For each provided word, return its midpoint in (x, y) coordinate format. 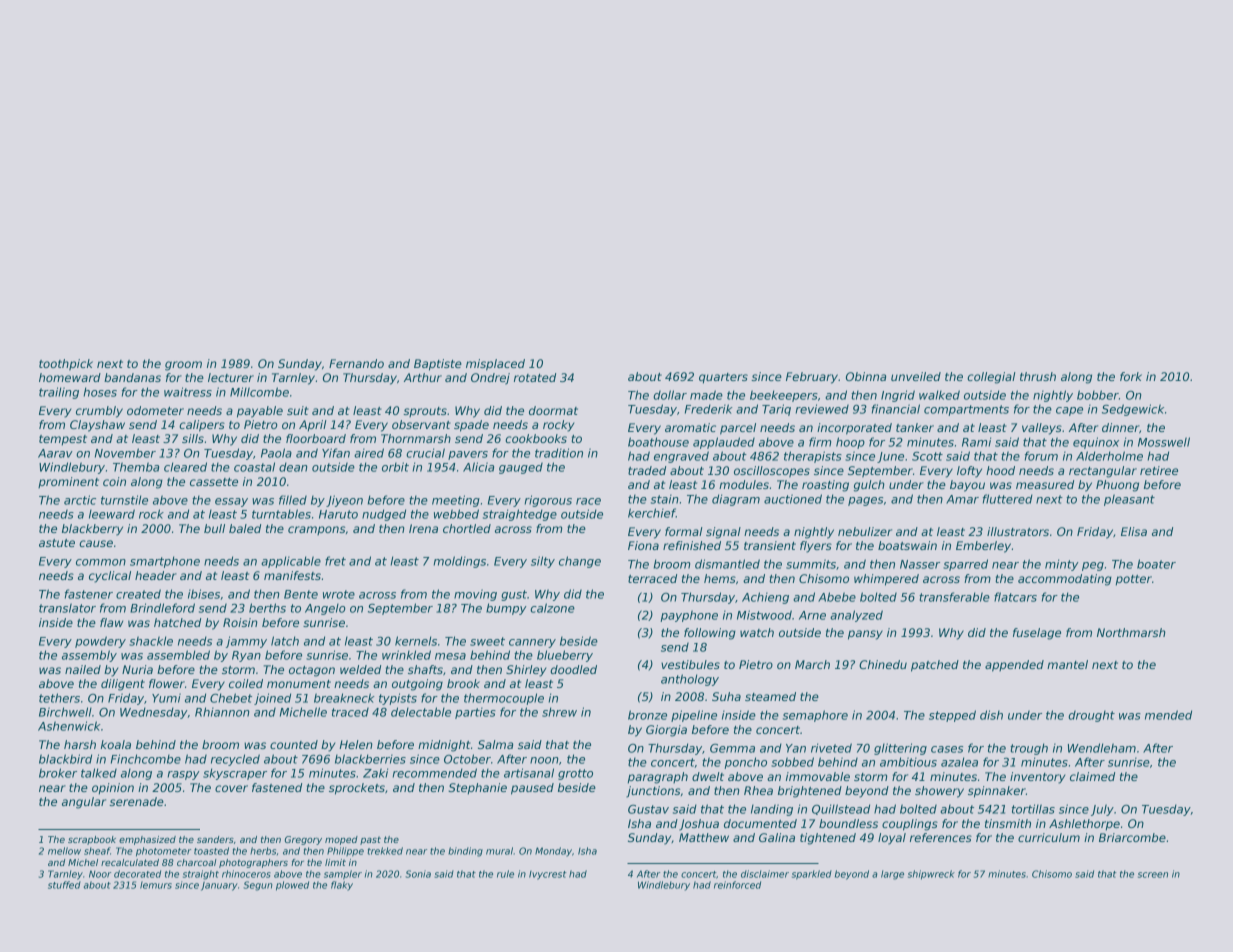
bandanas (132, 377)
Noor (100, 874)
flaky (342, 886)
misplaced (495, 365)
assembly (89, 656)
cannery (532, 643)
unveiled (916, 376)
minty (1062, 565)
